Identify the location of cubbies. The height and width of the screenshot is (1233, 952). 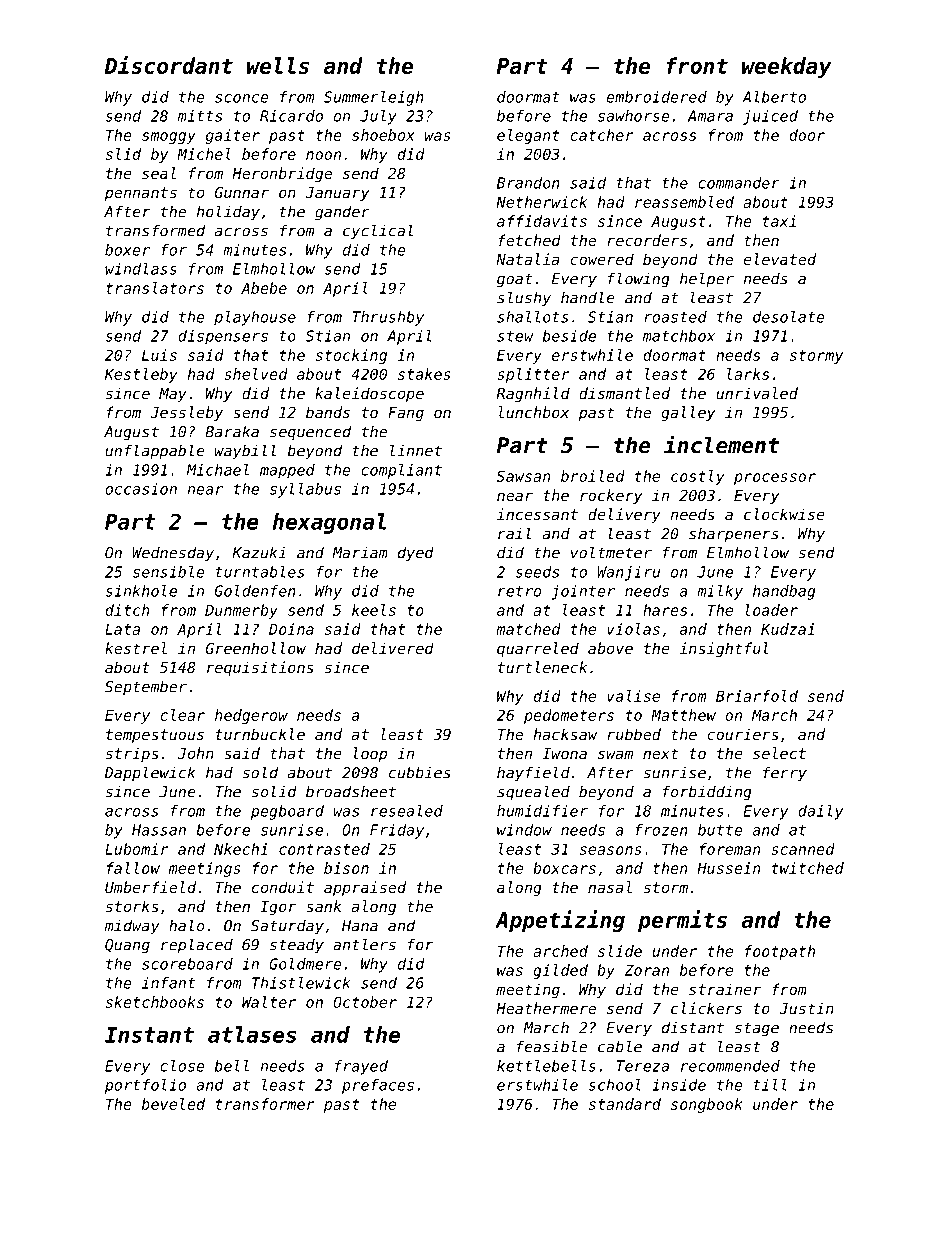
(420, 772).
